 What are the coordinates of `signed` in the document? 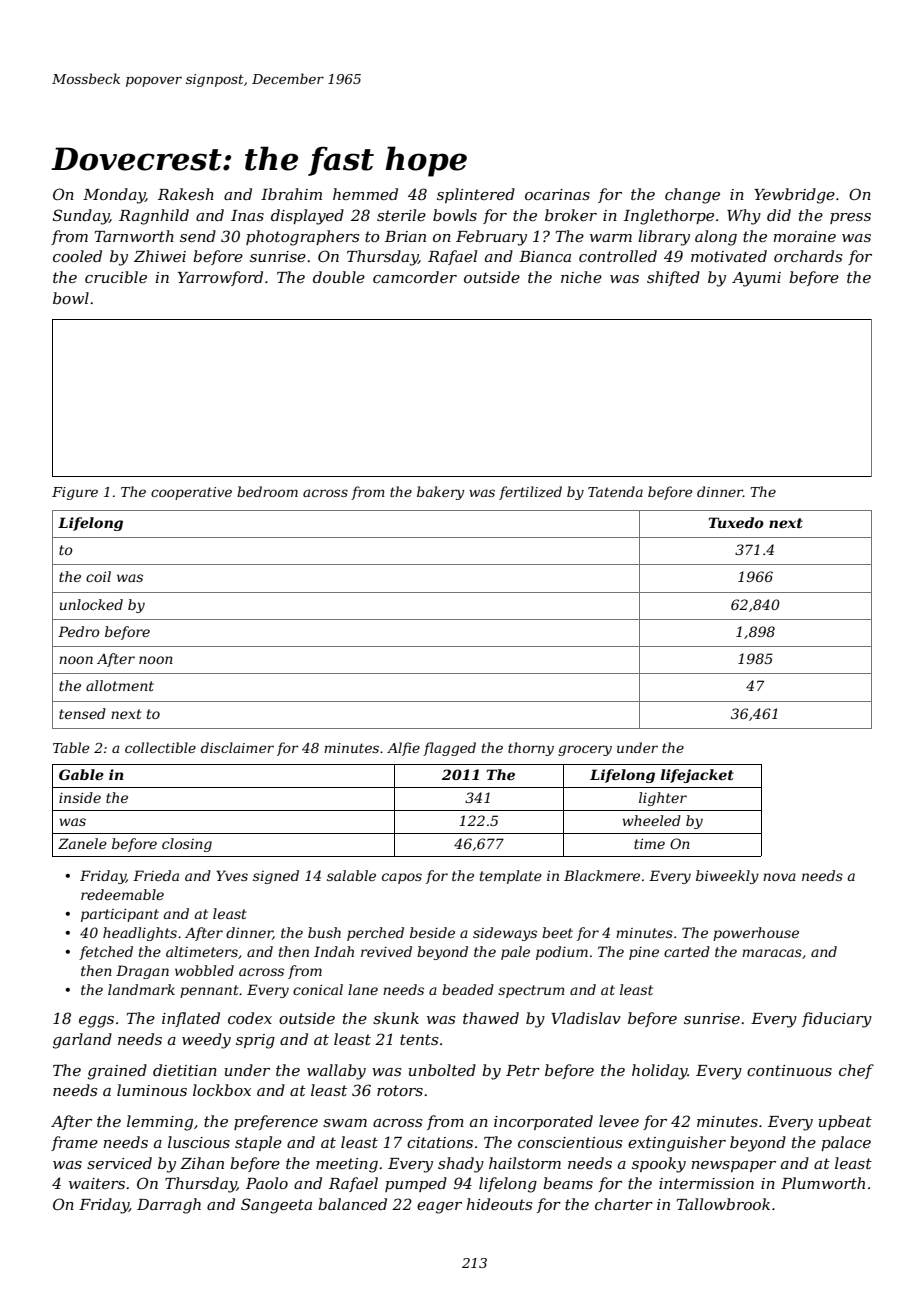 It's located at (276, 877).
